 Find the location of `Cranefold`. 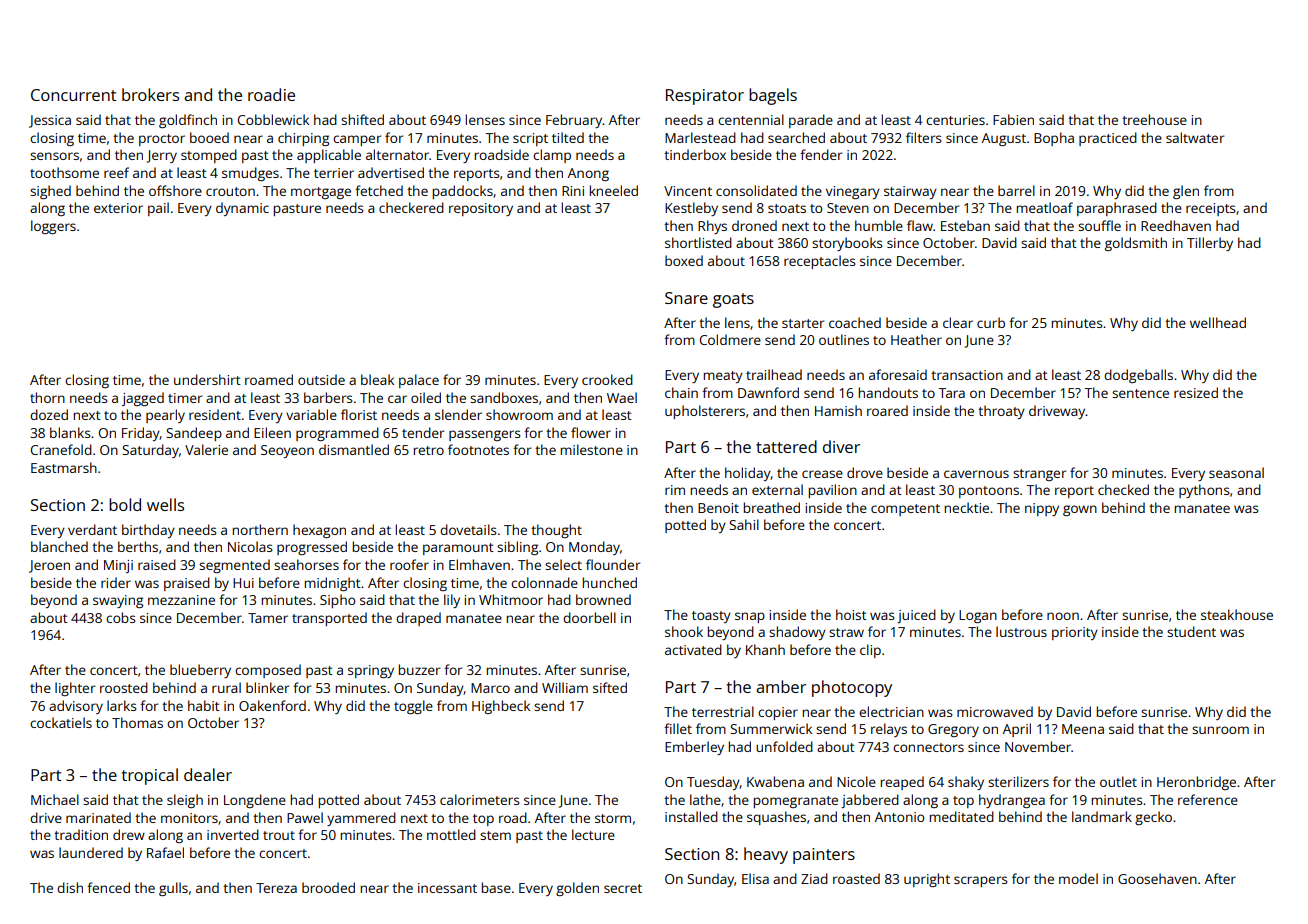

Cranefold is located at coordinates (61, 449).
